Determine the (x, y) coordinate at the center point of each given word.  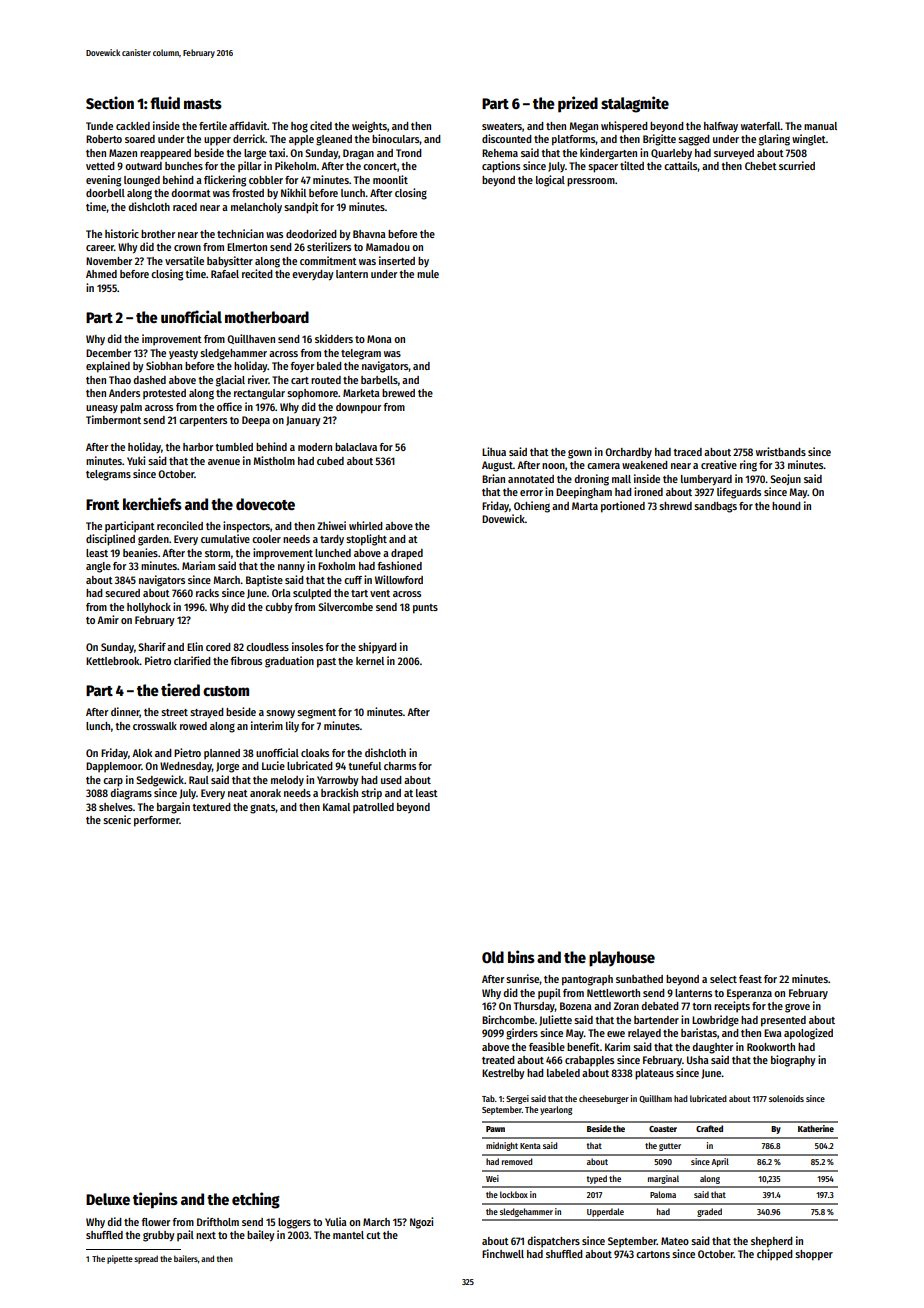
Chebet (761, 166)
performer (156, 821)
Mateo (675, 1241)
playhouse (622, 959)
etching (256, 1200)
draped (407, 554)
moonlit (390, 179)
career (100, 248)
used (391, 780)
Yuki (136, 460)
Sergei (517, 1099)
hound (786, 506)
